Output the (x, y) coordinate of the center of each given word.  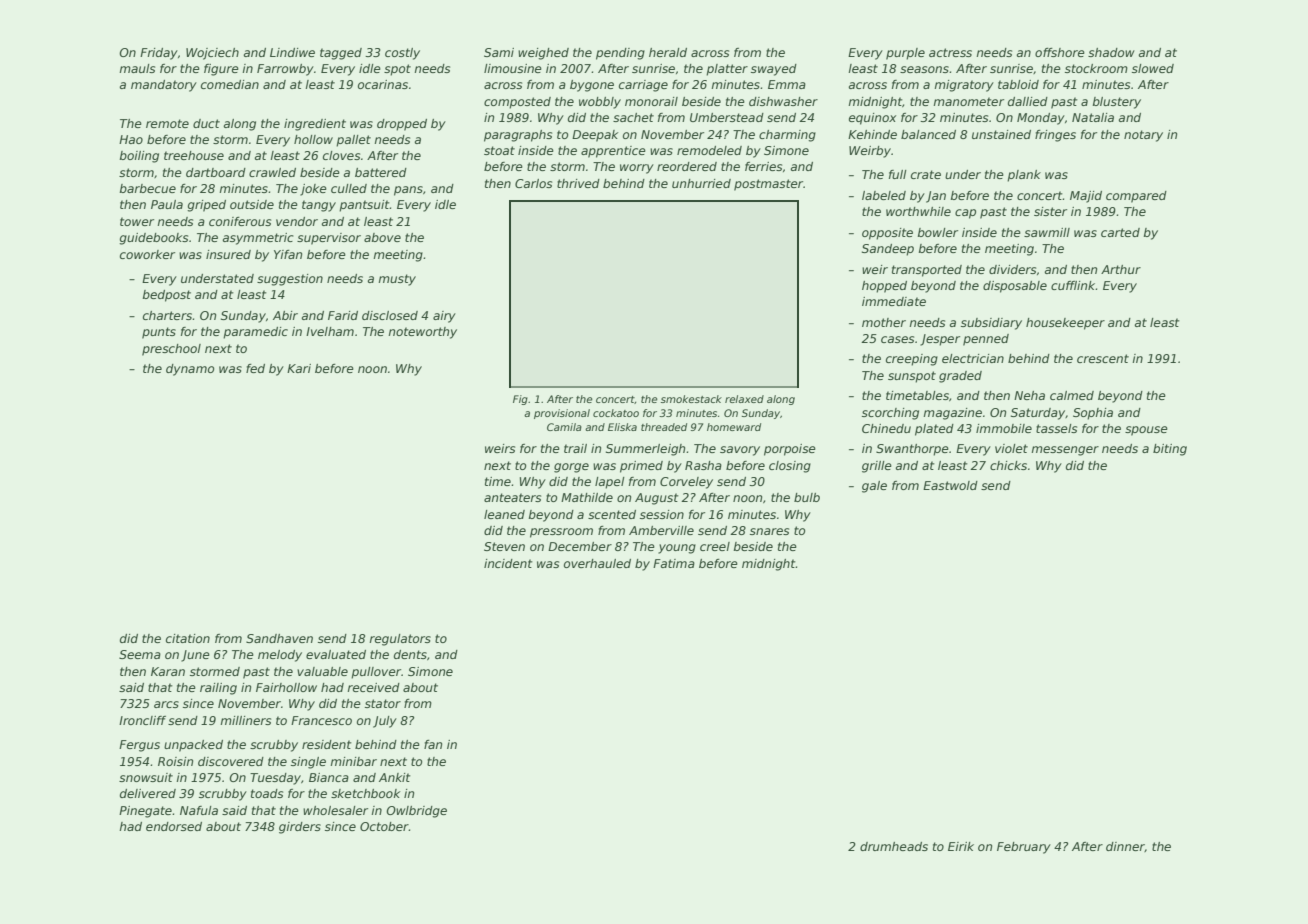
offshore (1060, 52)
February (1024, 848)
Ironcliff (142, 720)
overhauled (597, 563)
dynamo (190, 370)
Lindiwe (292, 52)
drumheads (894, 846)
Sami (499, 52)
